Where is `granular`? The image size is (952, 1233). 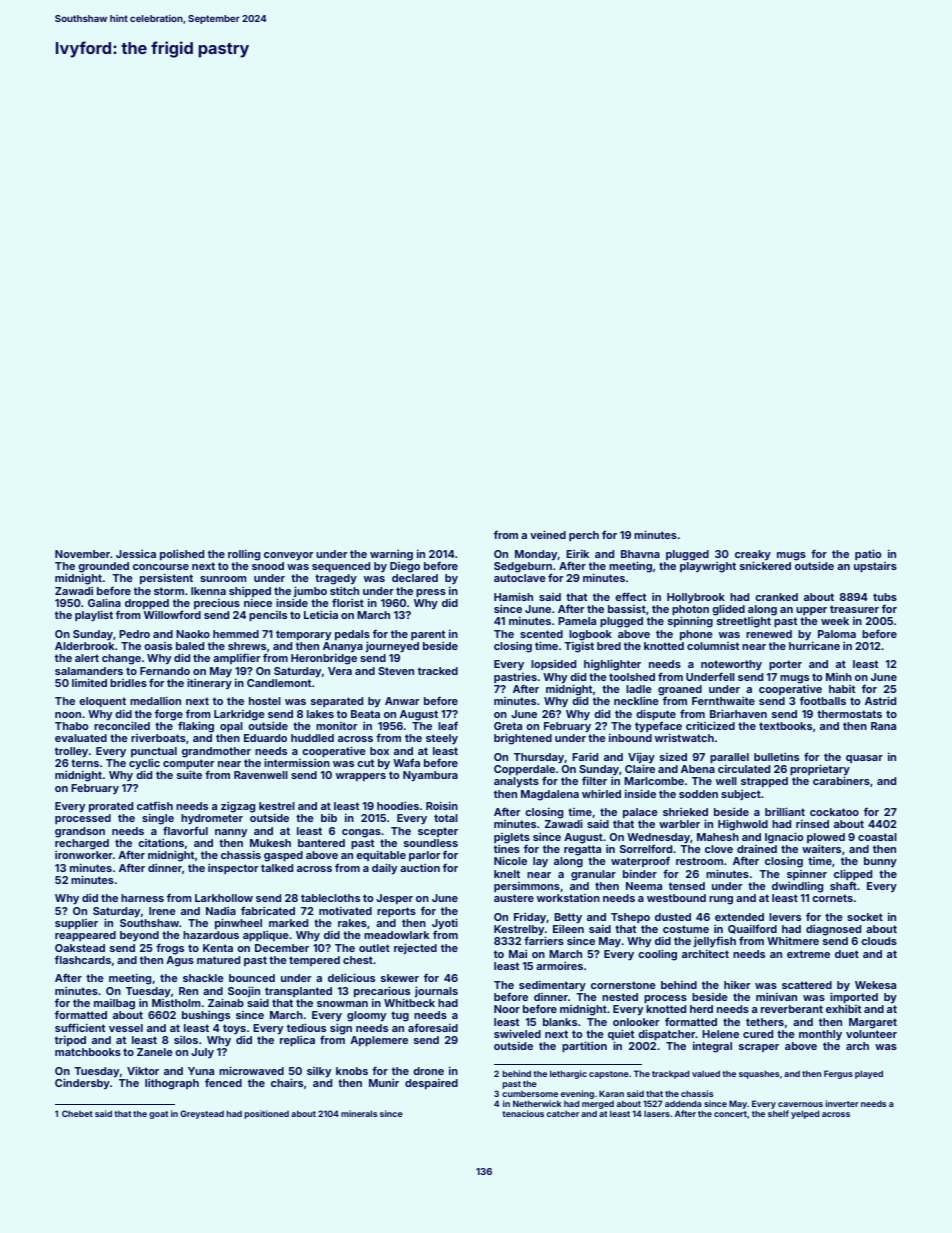 granular is located at coordinates (593, 875).
